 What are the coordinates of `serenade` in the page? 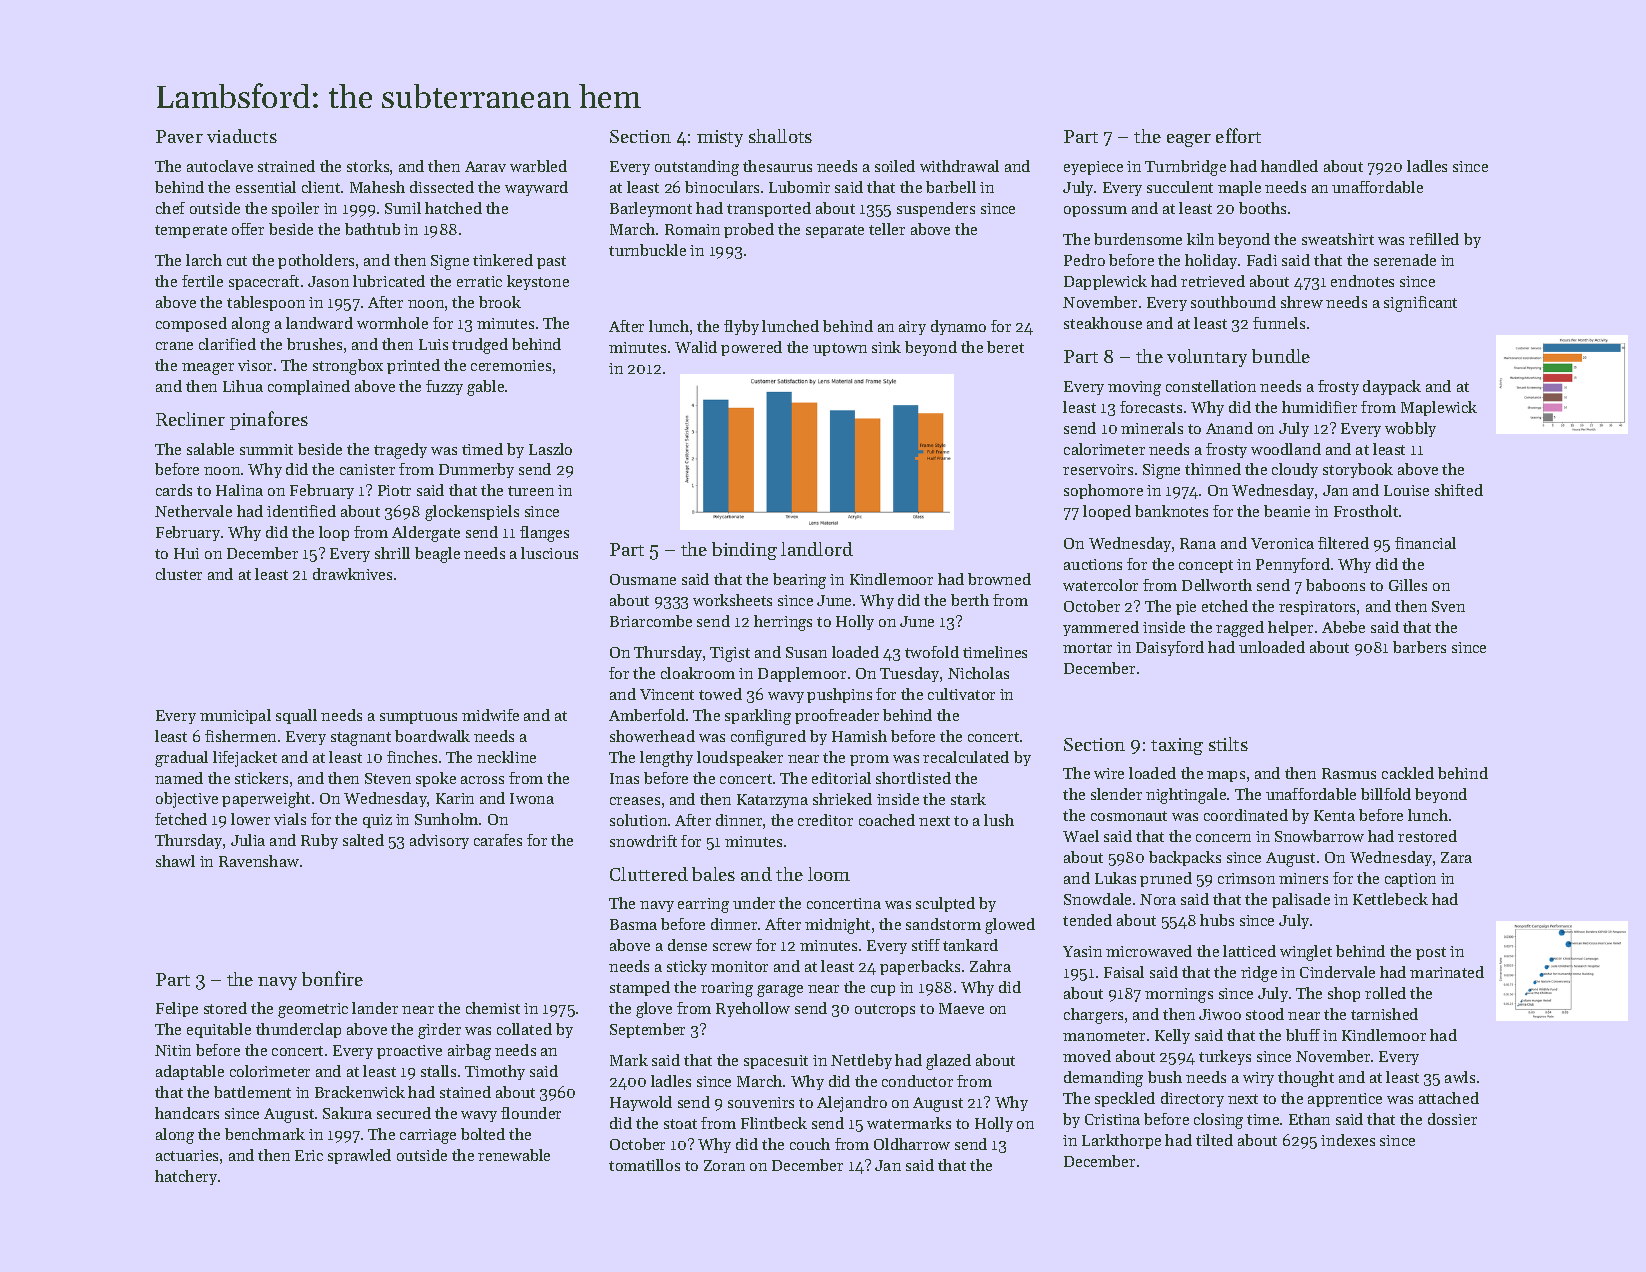 It's located at (1405, 260).
